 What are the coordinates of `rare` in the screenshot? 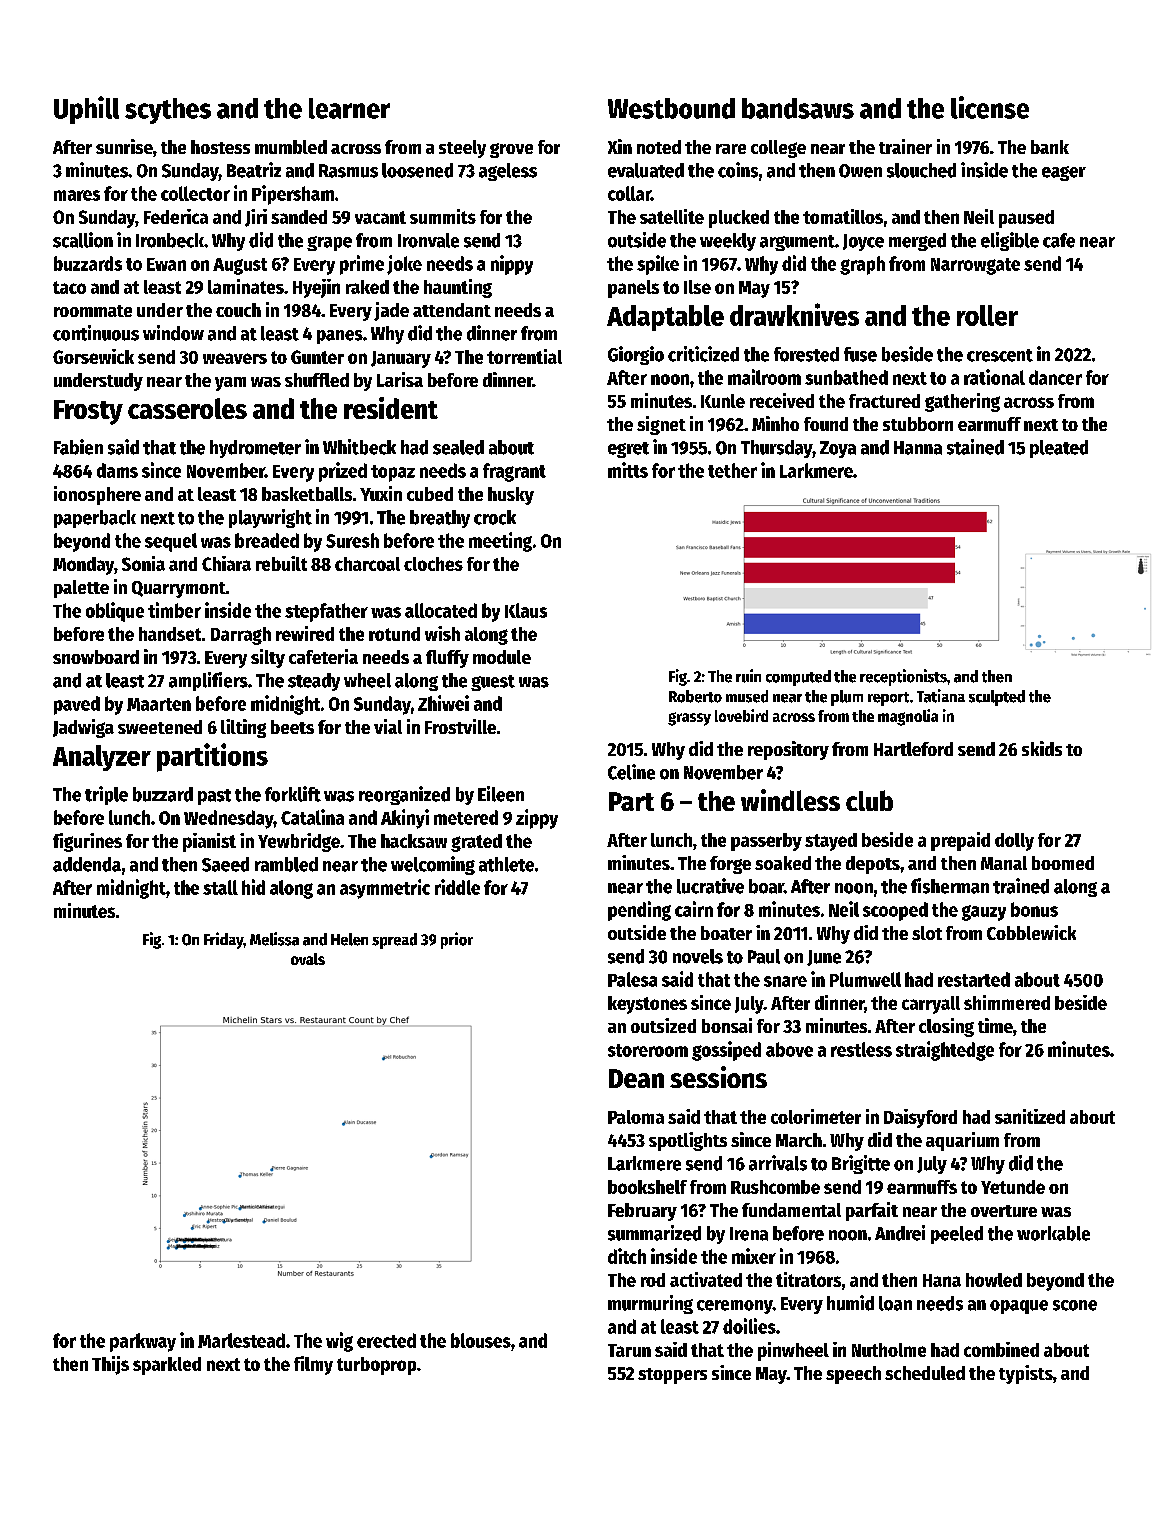 It's located at (731, 149).
